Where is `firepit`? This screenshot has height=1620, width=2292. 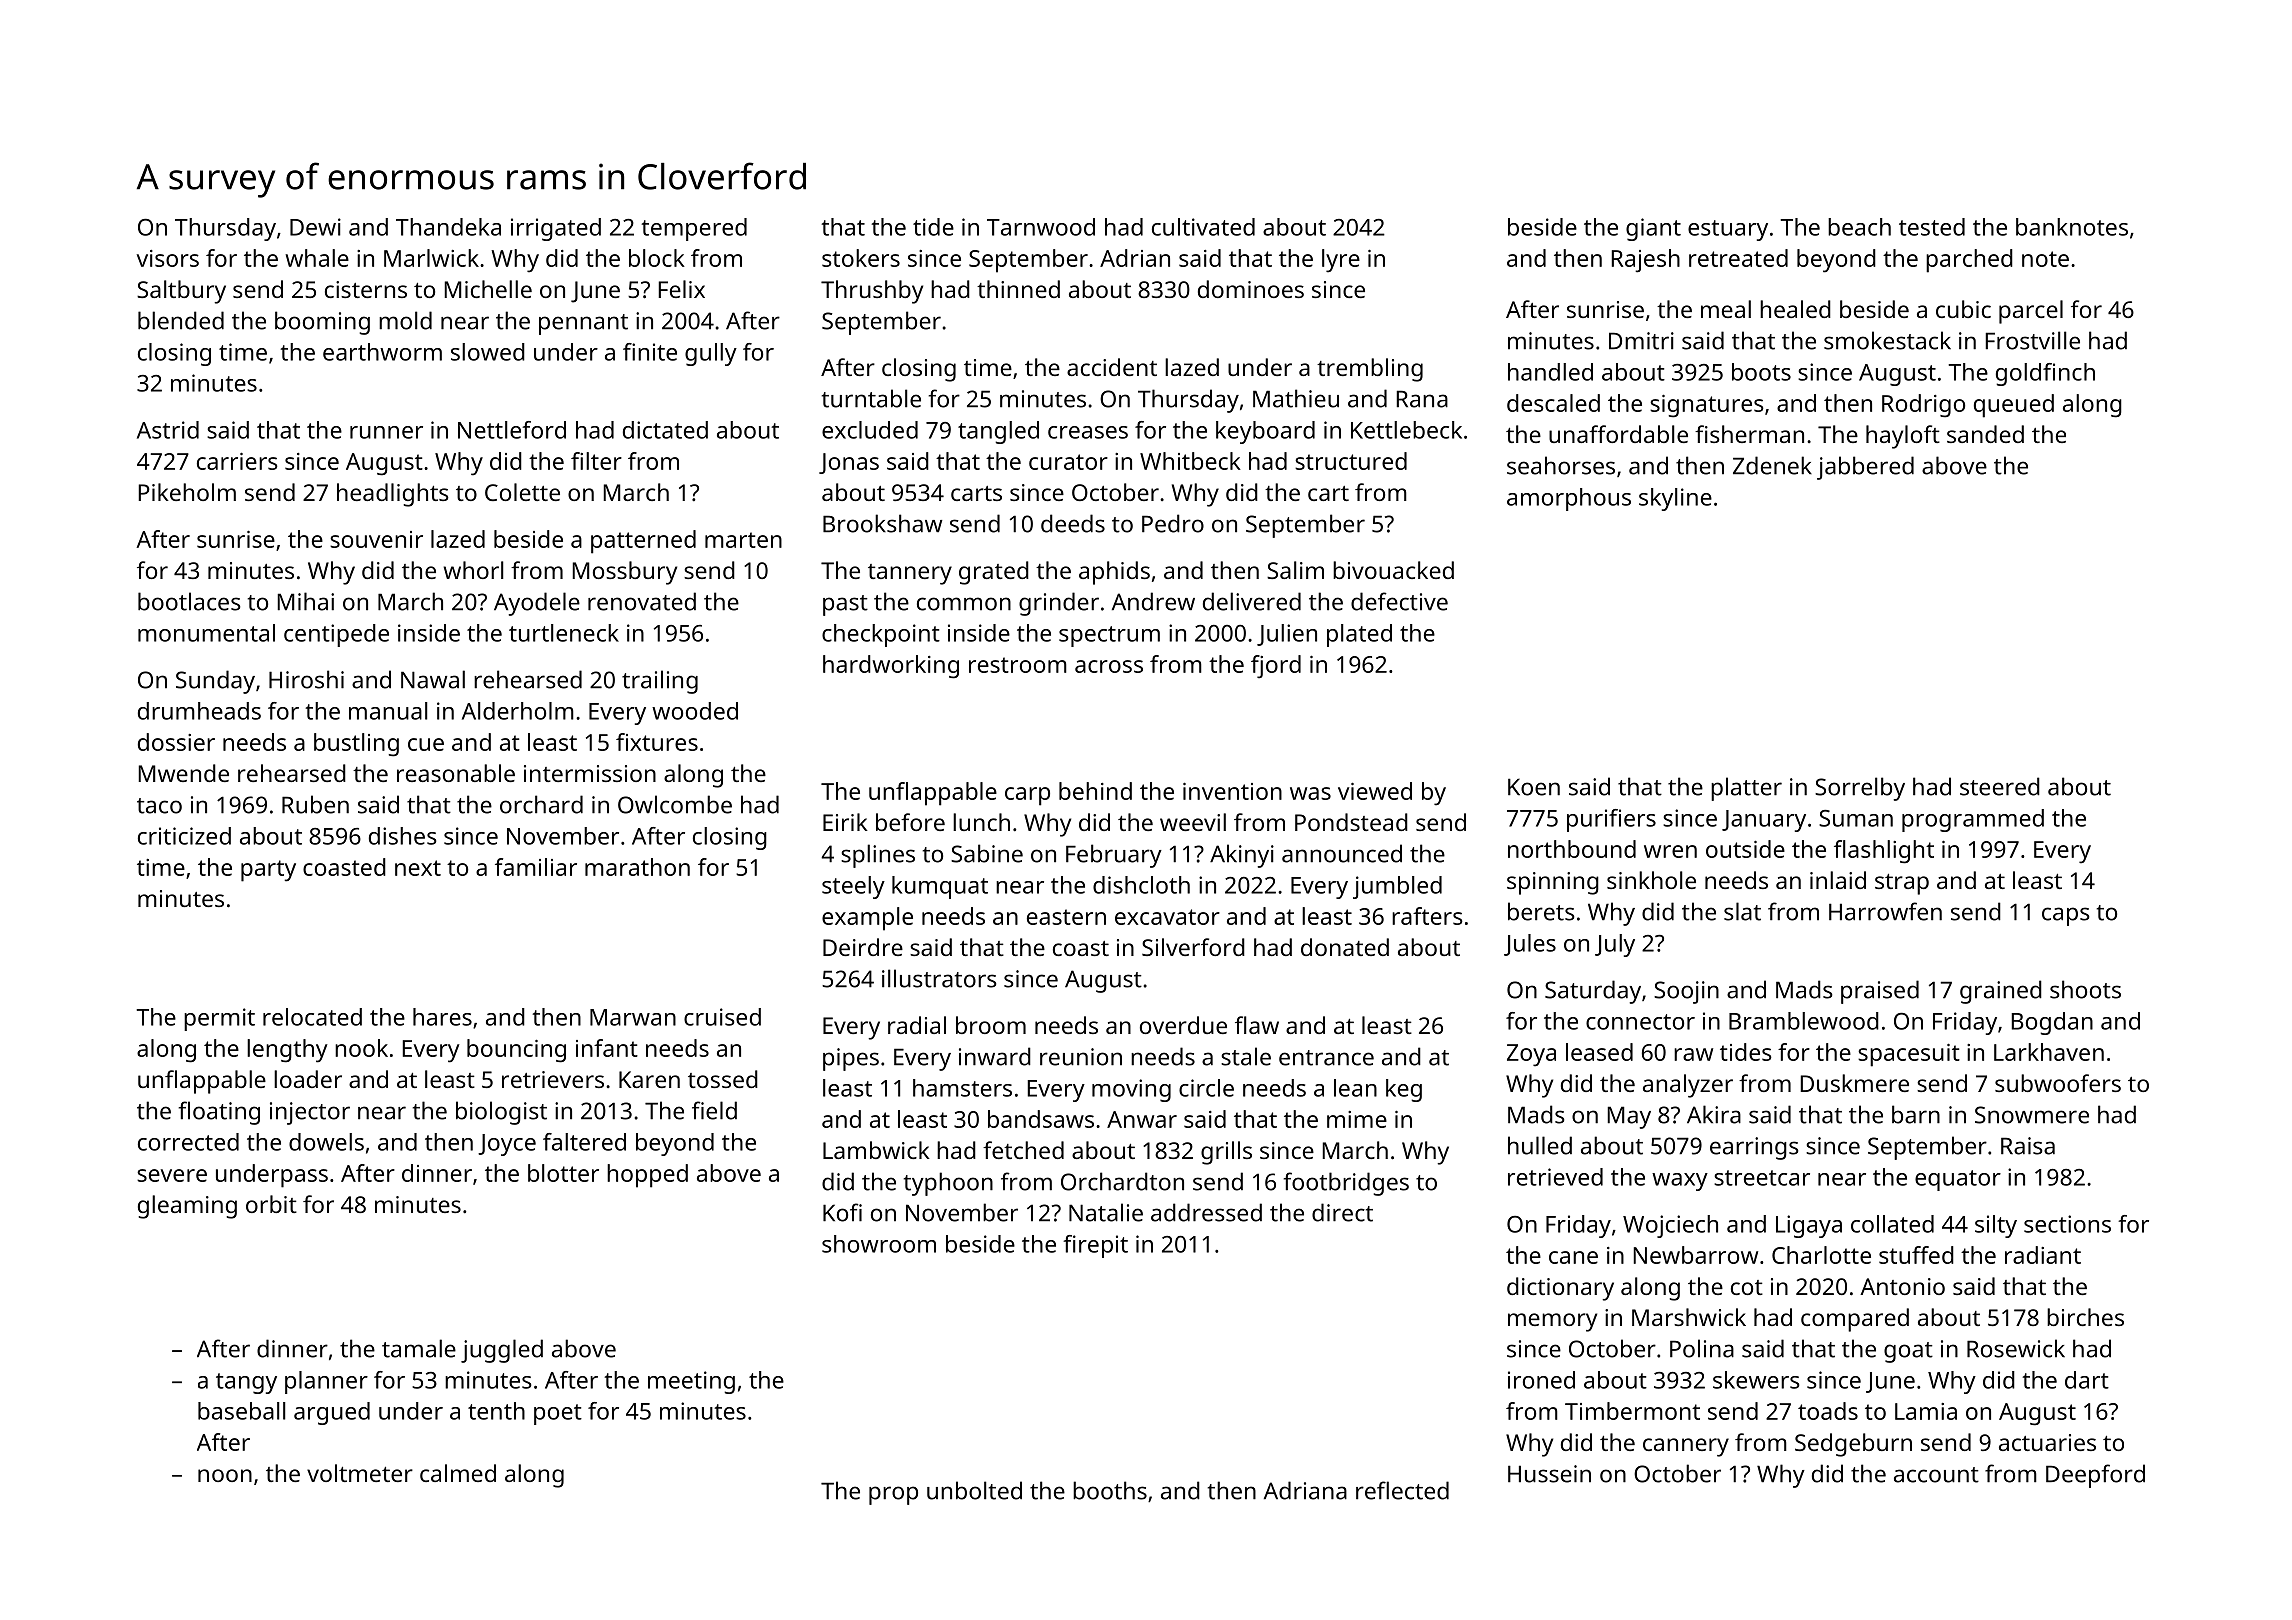 firepit is located at coordinates (1095, 1246).
